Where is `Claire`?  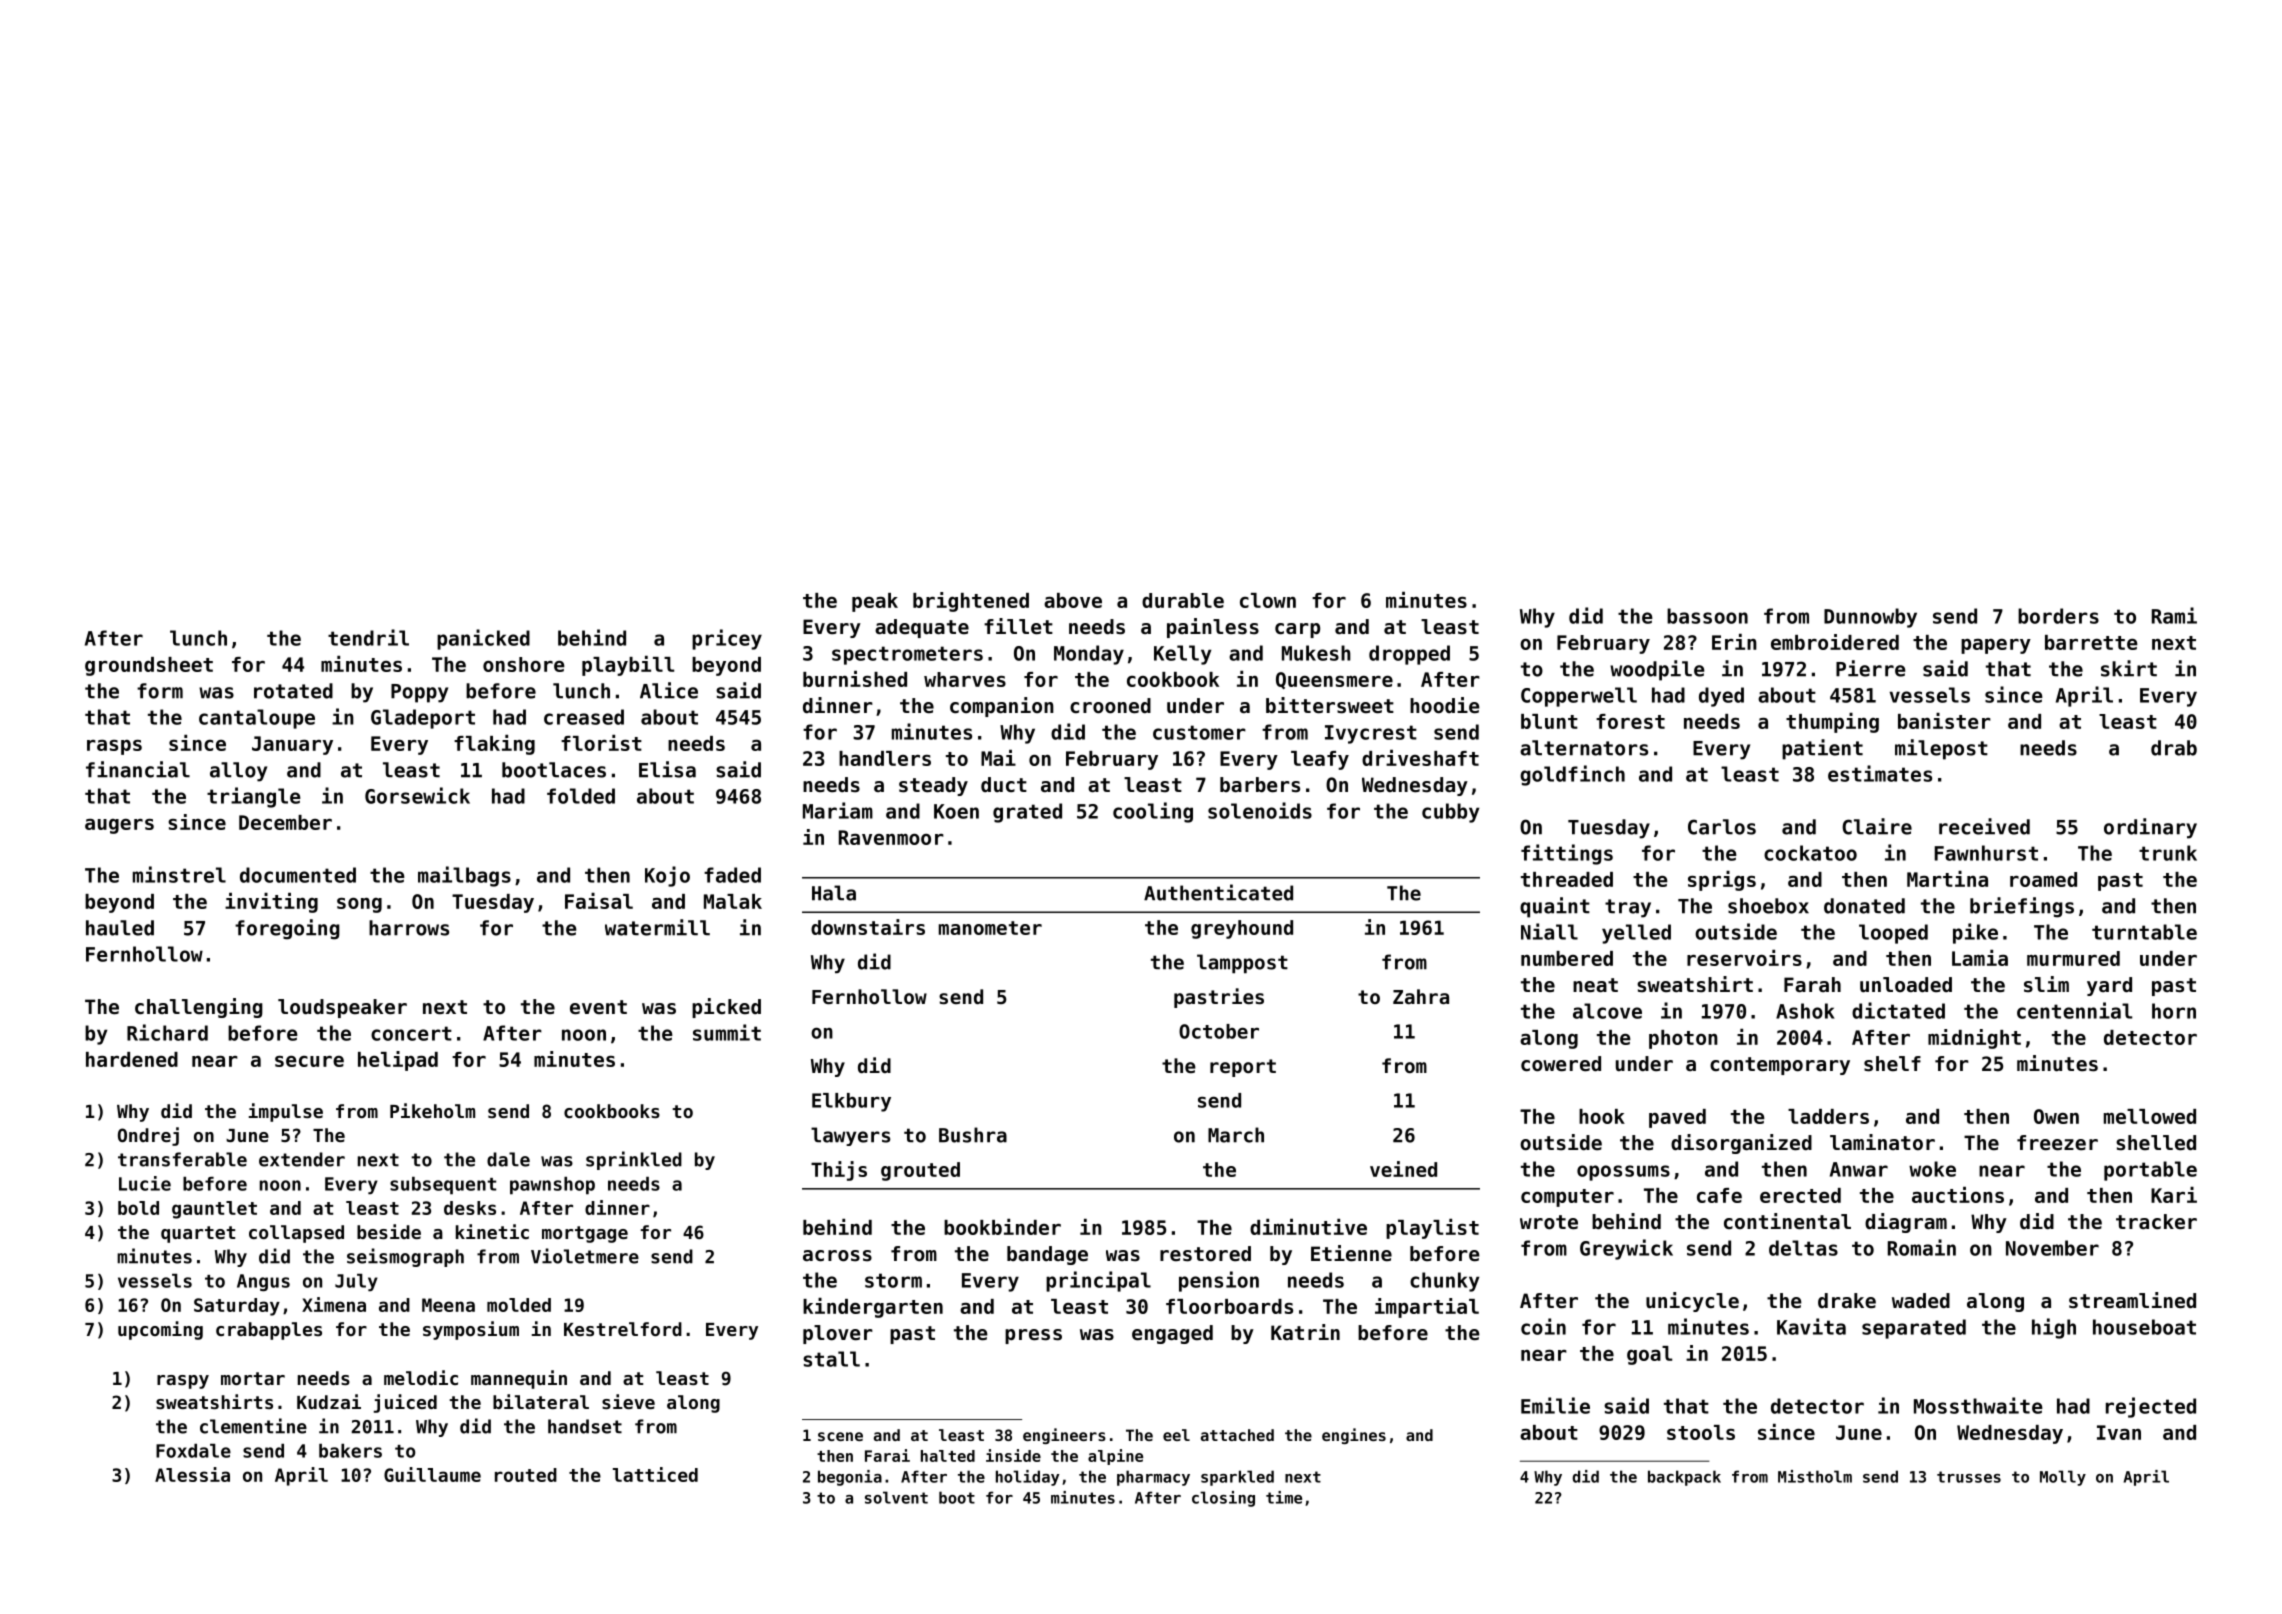 Claire is located at coordinates (1877, 826).
